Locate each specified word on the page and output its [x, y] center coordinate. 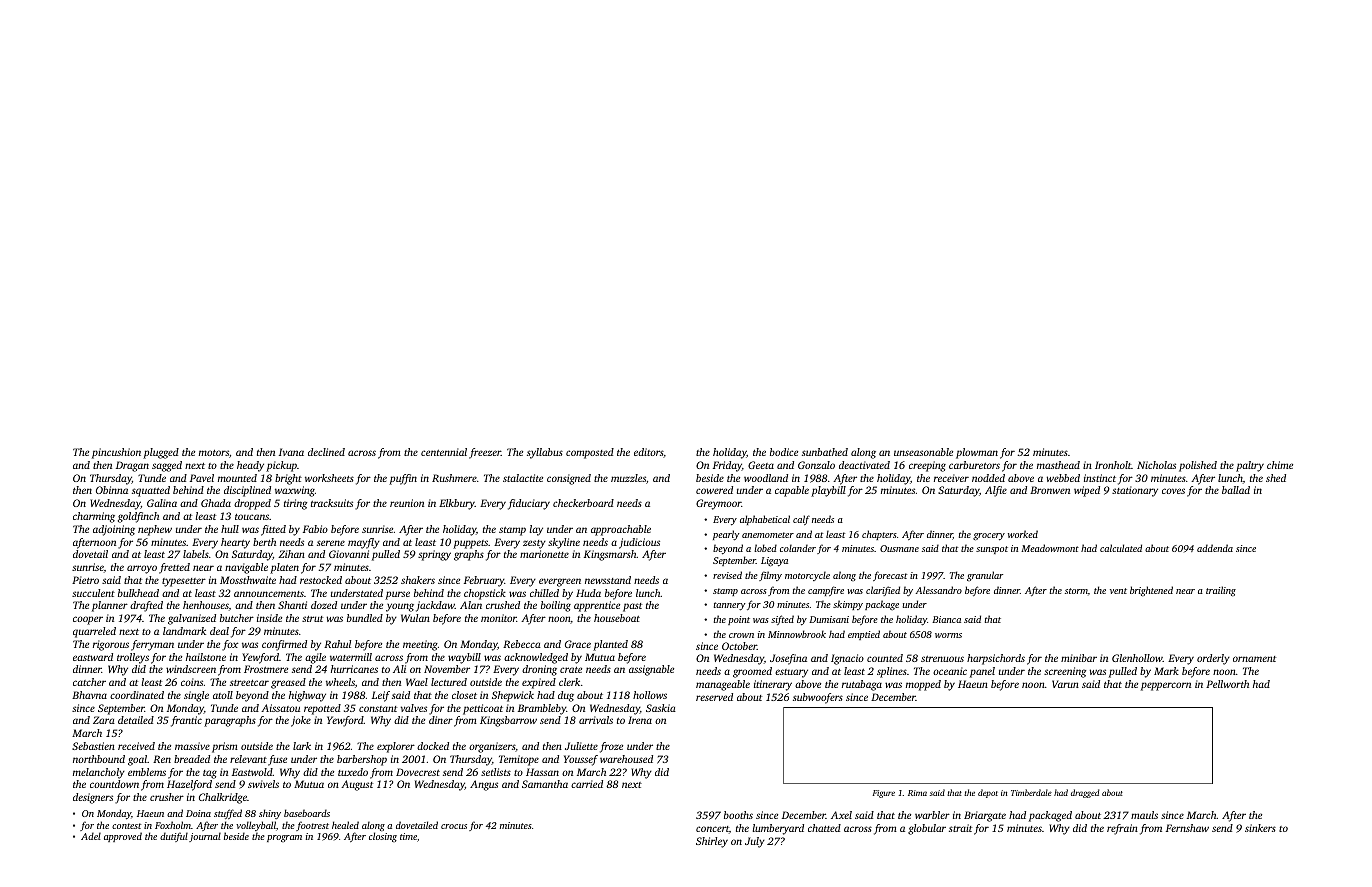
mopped [923, 685]
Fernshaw [1187, 828]
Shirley [712, 842]
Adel [91, 836]
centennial [444, 452]
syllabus [545, 453]
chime [1280, 465]
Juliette [581, 746]
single [196, 696]
